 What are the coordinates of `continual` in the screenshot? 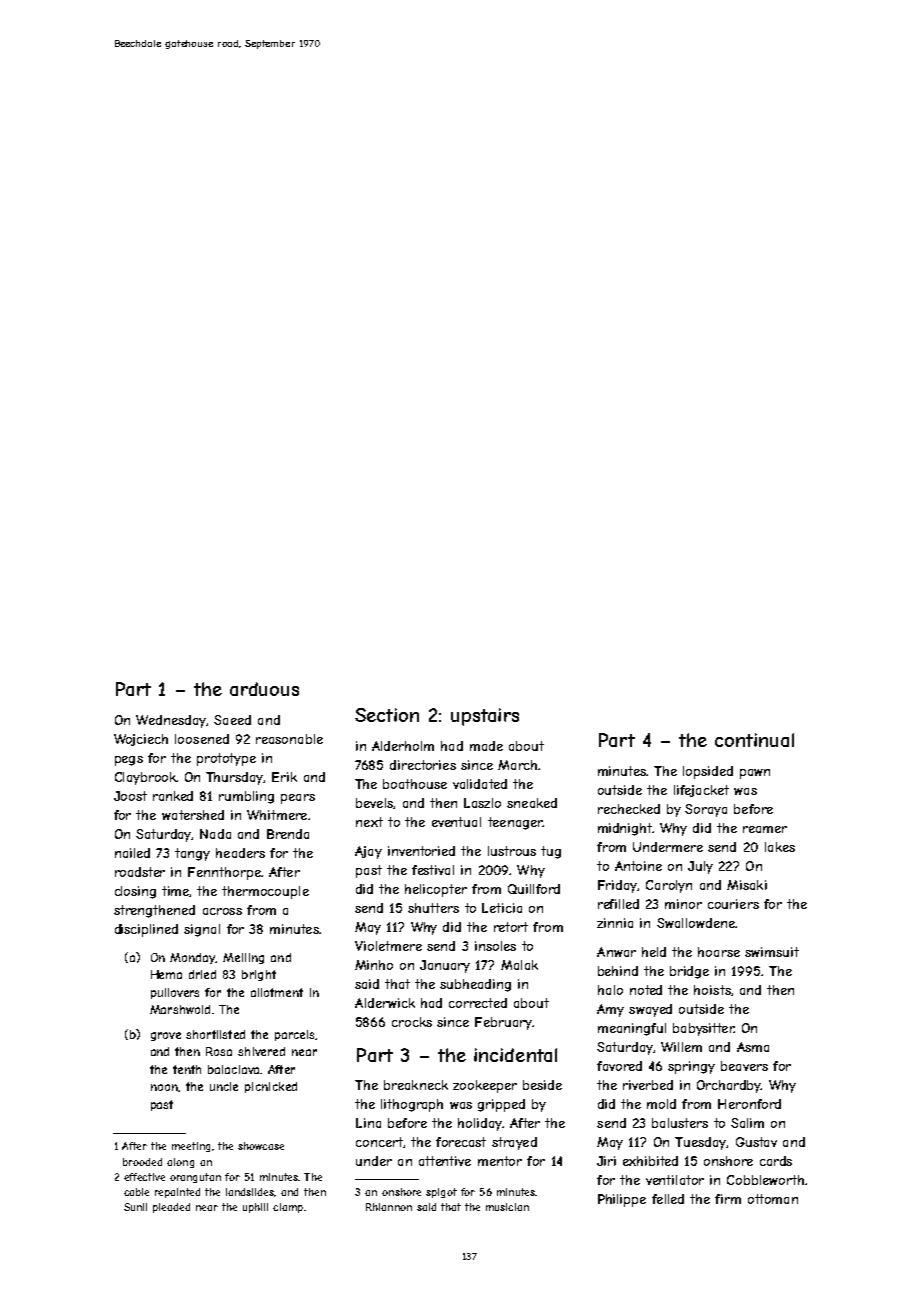 It's located at (754, 740).
